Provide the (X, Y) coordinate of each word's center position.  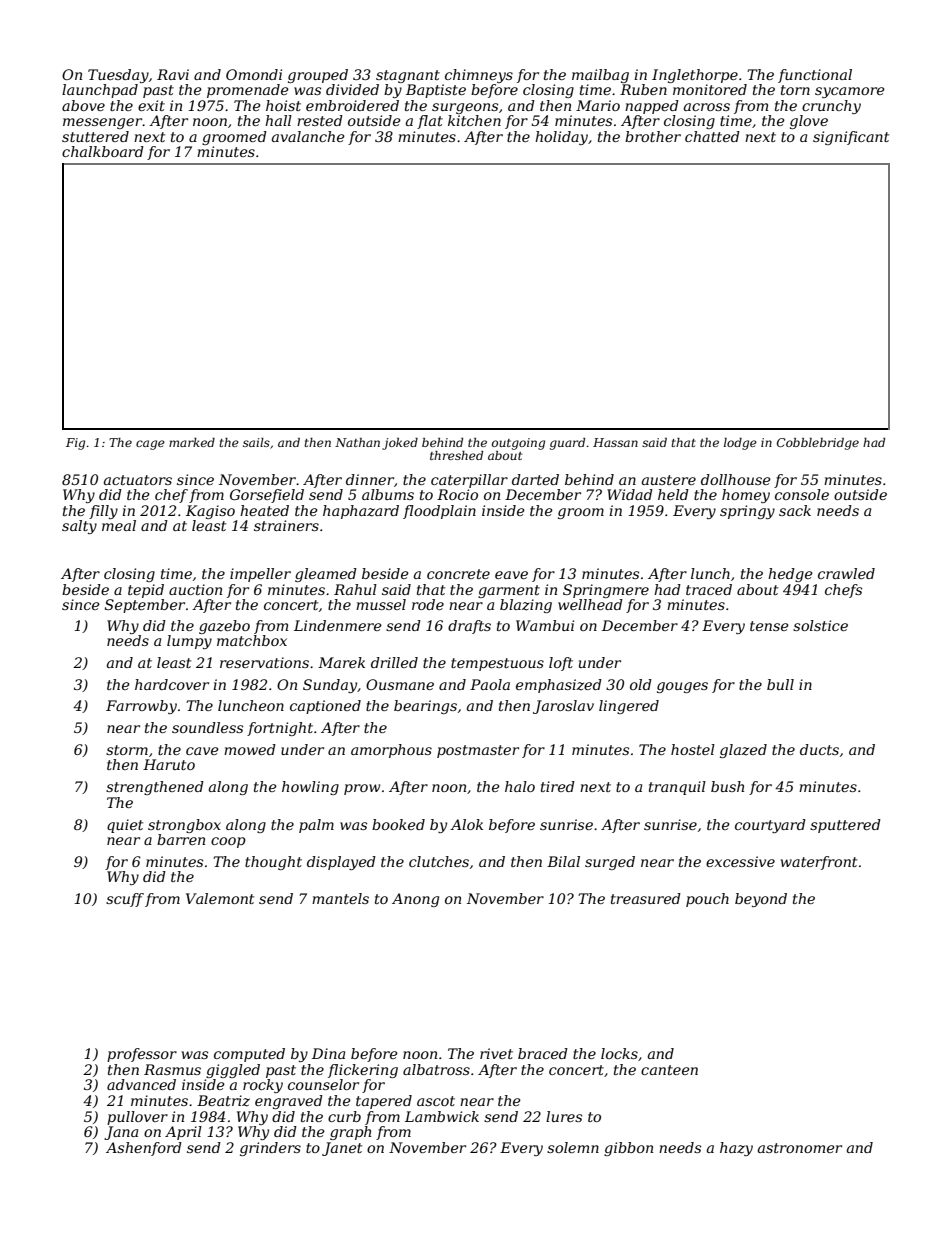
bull (780, 684)
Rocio (457, 494)
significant (851, 138)
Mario (598, 105)
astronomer (800, 1148)
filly (103, 512)
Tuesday (118, 76)
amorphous (391, 751)
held (673, 494)
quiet (125, 826)
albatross (436, 1069)
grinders (270, 1149)
